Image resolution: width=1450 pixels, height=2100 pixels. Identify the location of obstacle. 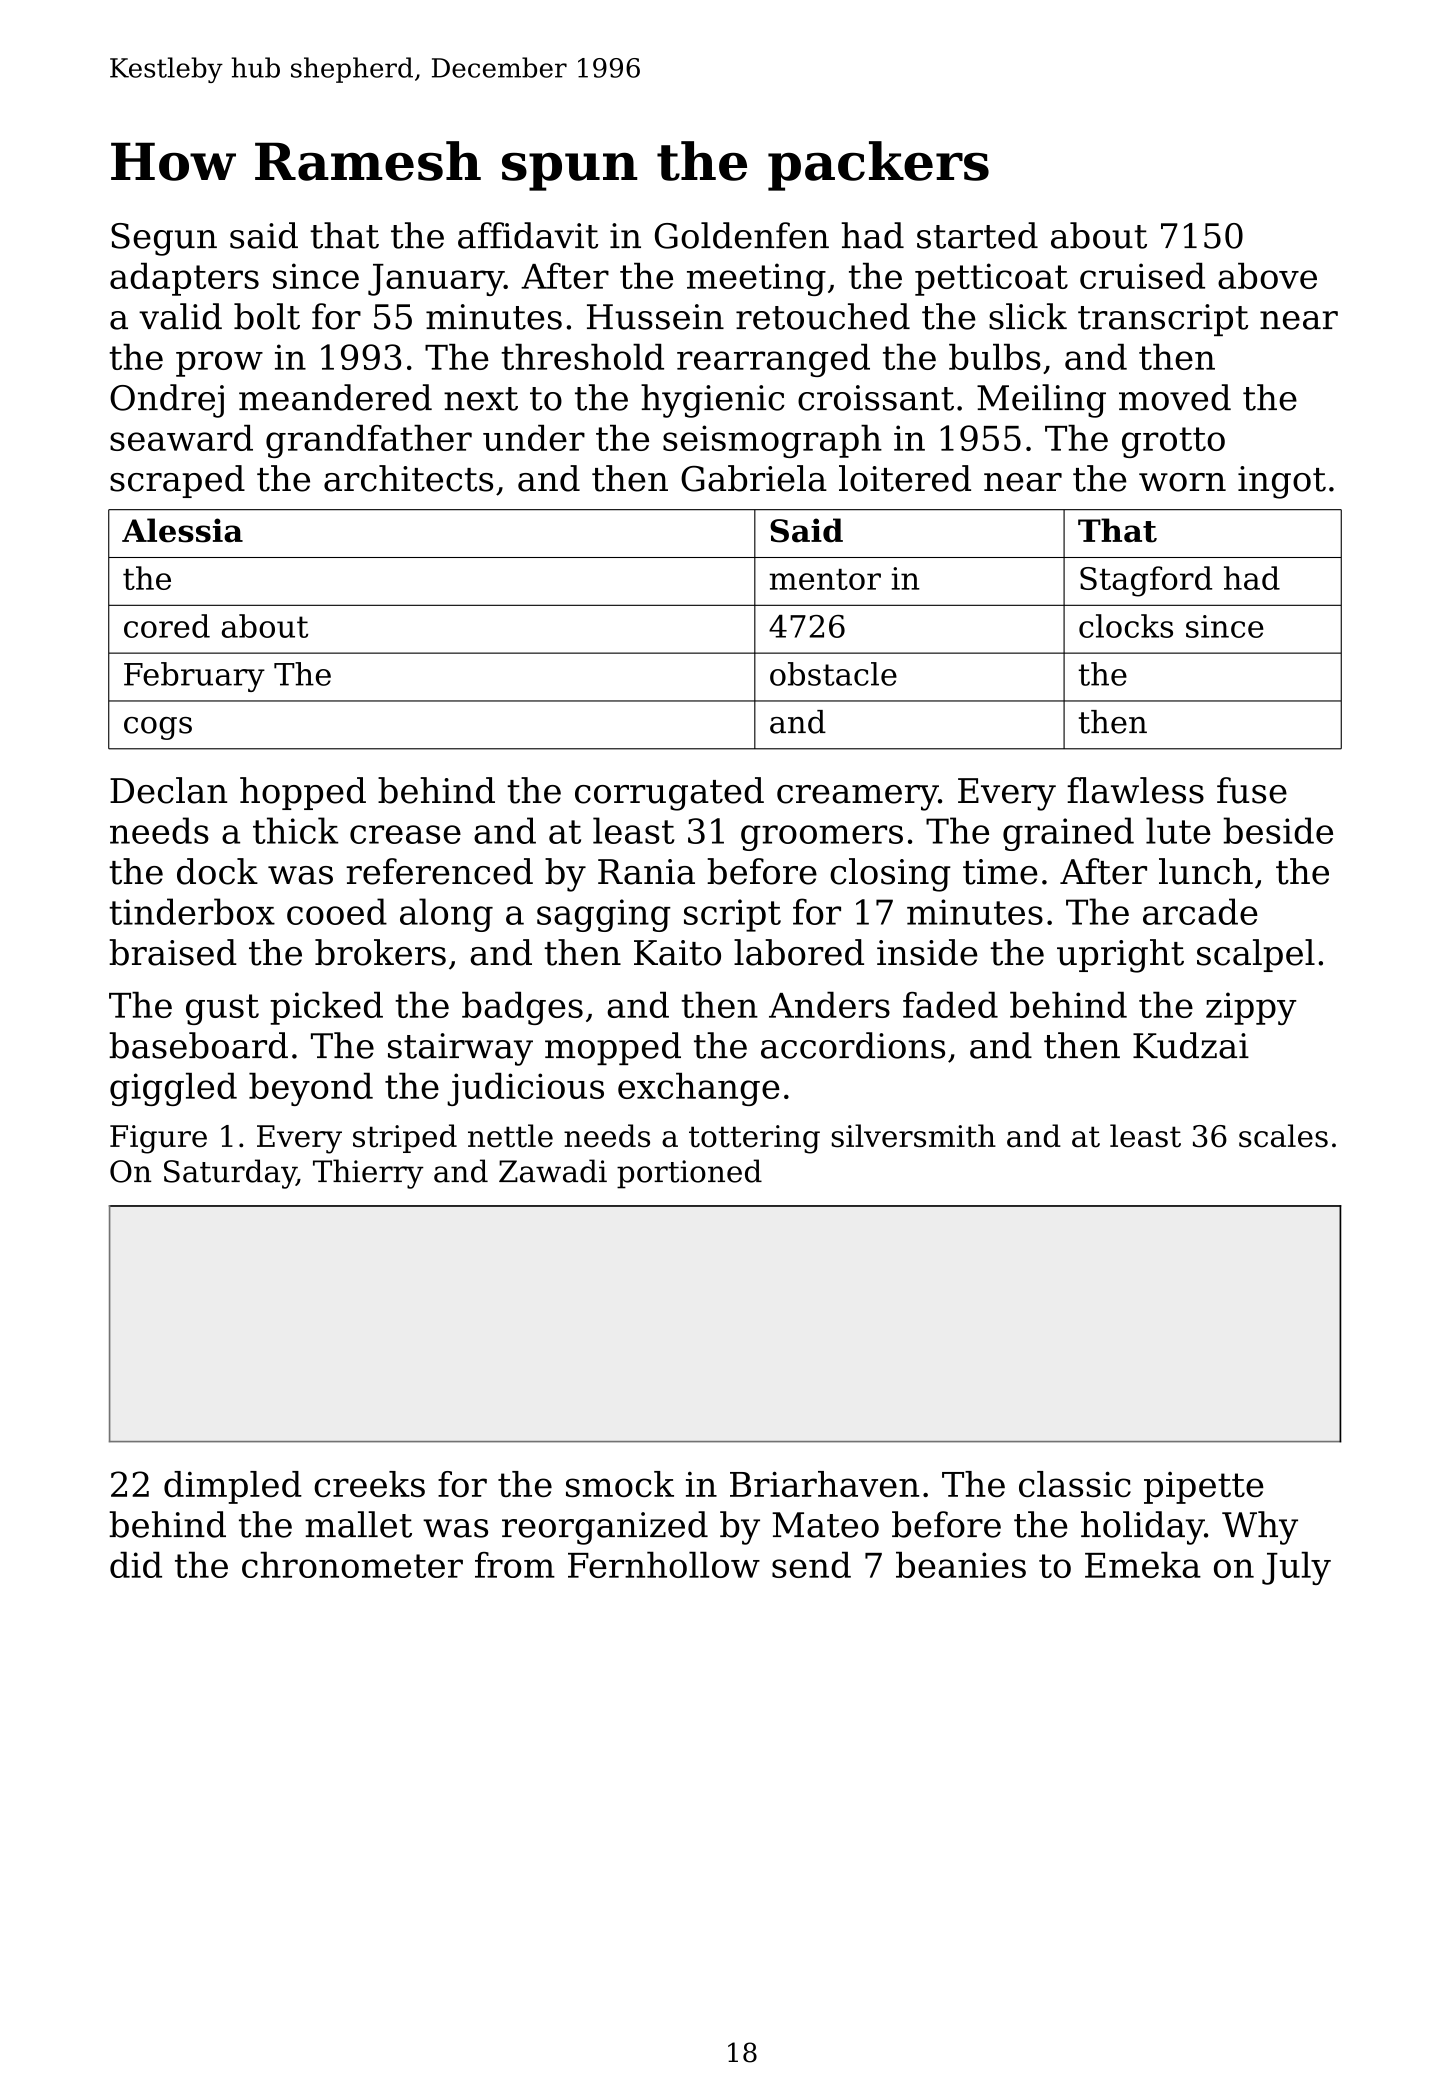
(833, 674).
